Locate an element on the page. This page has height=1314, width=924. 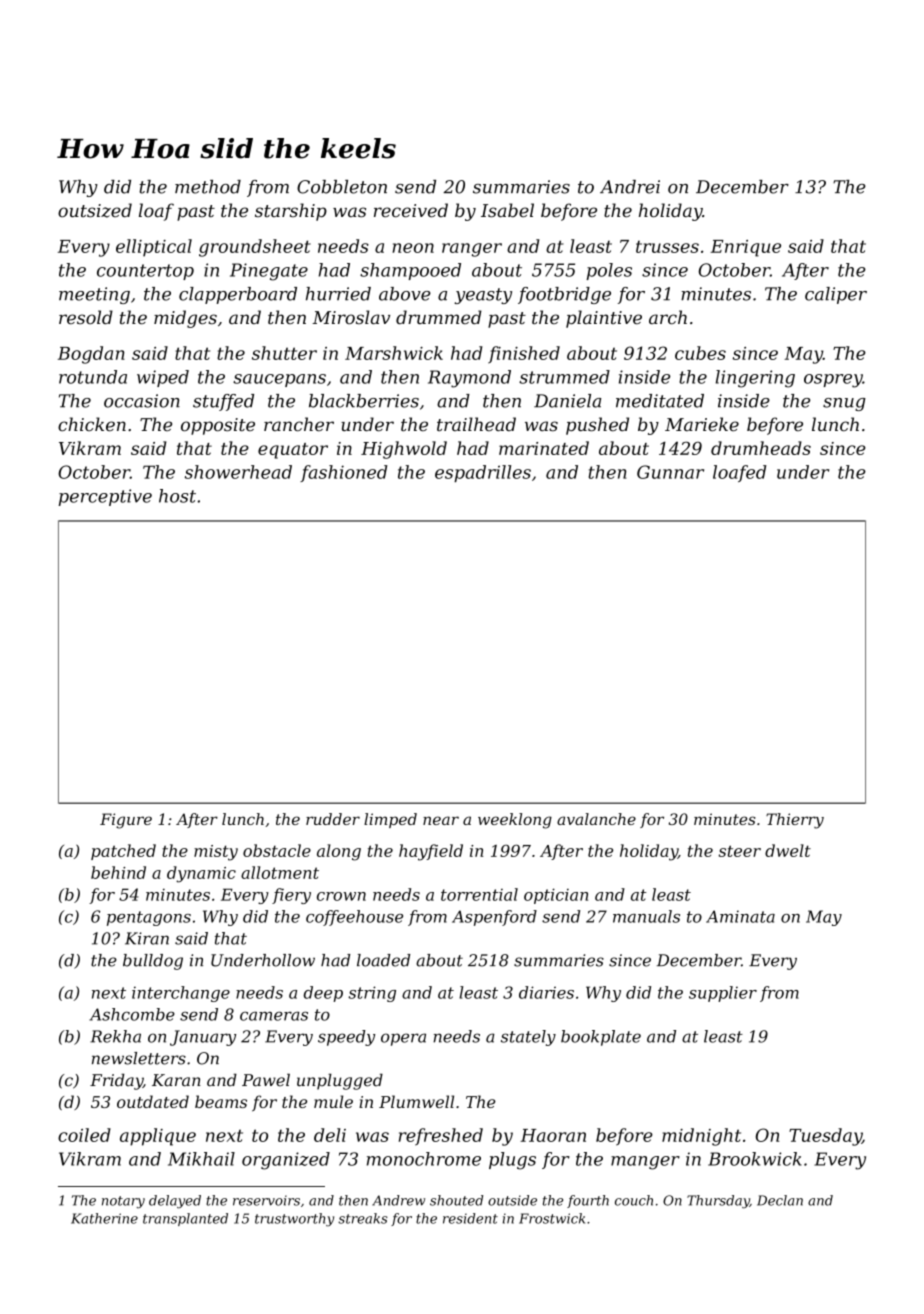
rudder is located at coordinates (333, 819).
